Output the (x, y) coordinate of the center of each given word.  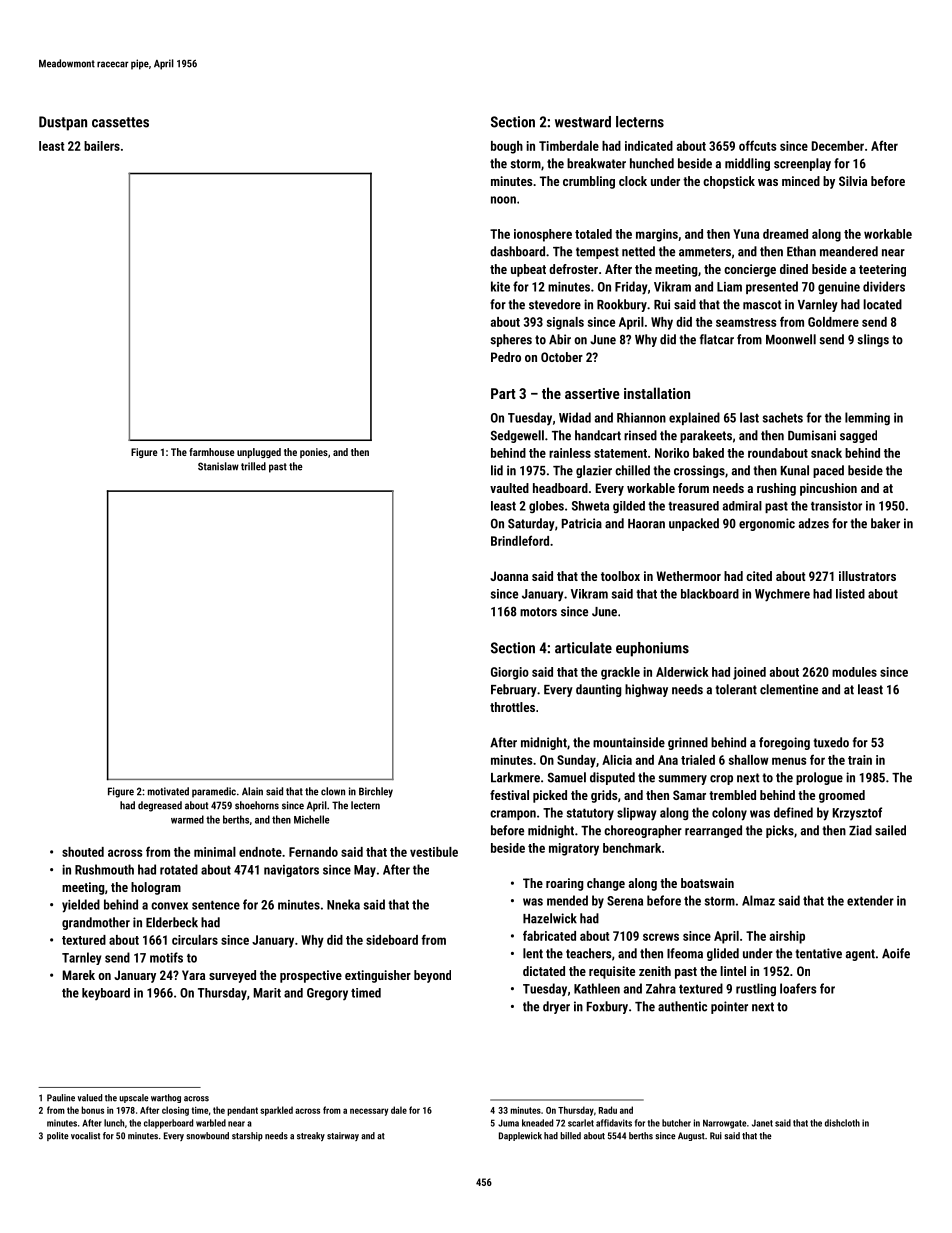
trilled (253, 466)
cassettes (120, 122)
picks (780, 831)
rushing (776, 489)
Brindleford (520, 540)
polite (58, 1136)
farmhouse (211, 452)
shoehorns (257, 805)
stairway (343, 1136)
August (691, 1136)
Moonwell (791, 339)
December (838, 146)
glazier (594, 471)
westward (583, 122)
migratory (574, 849)
